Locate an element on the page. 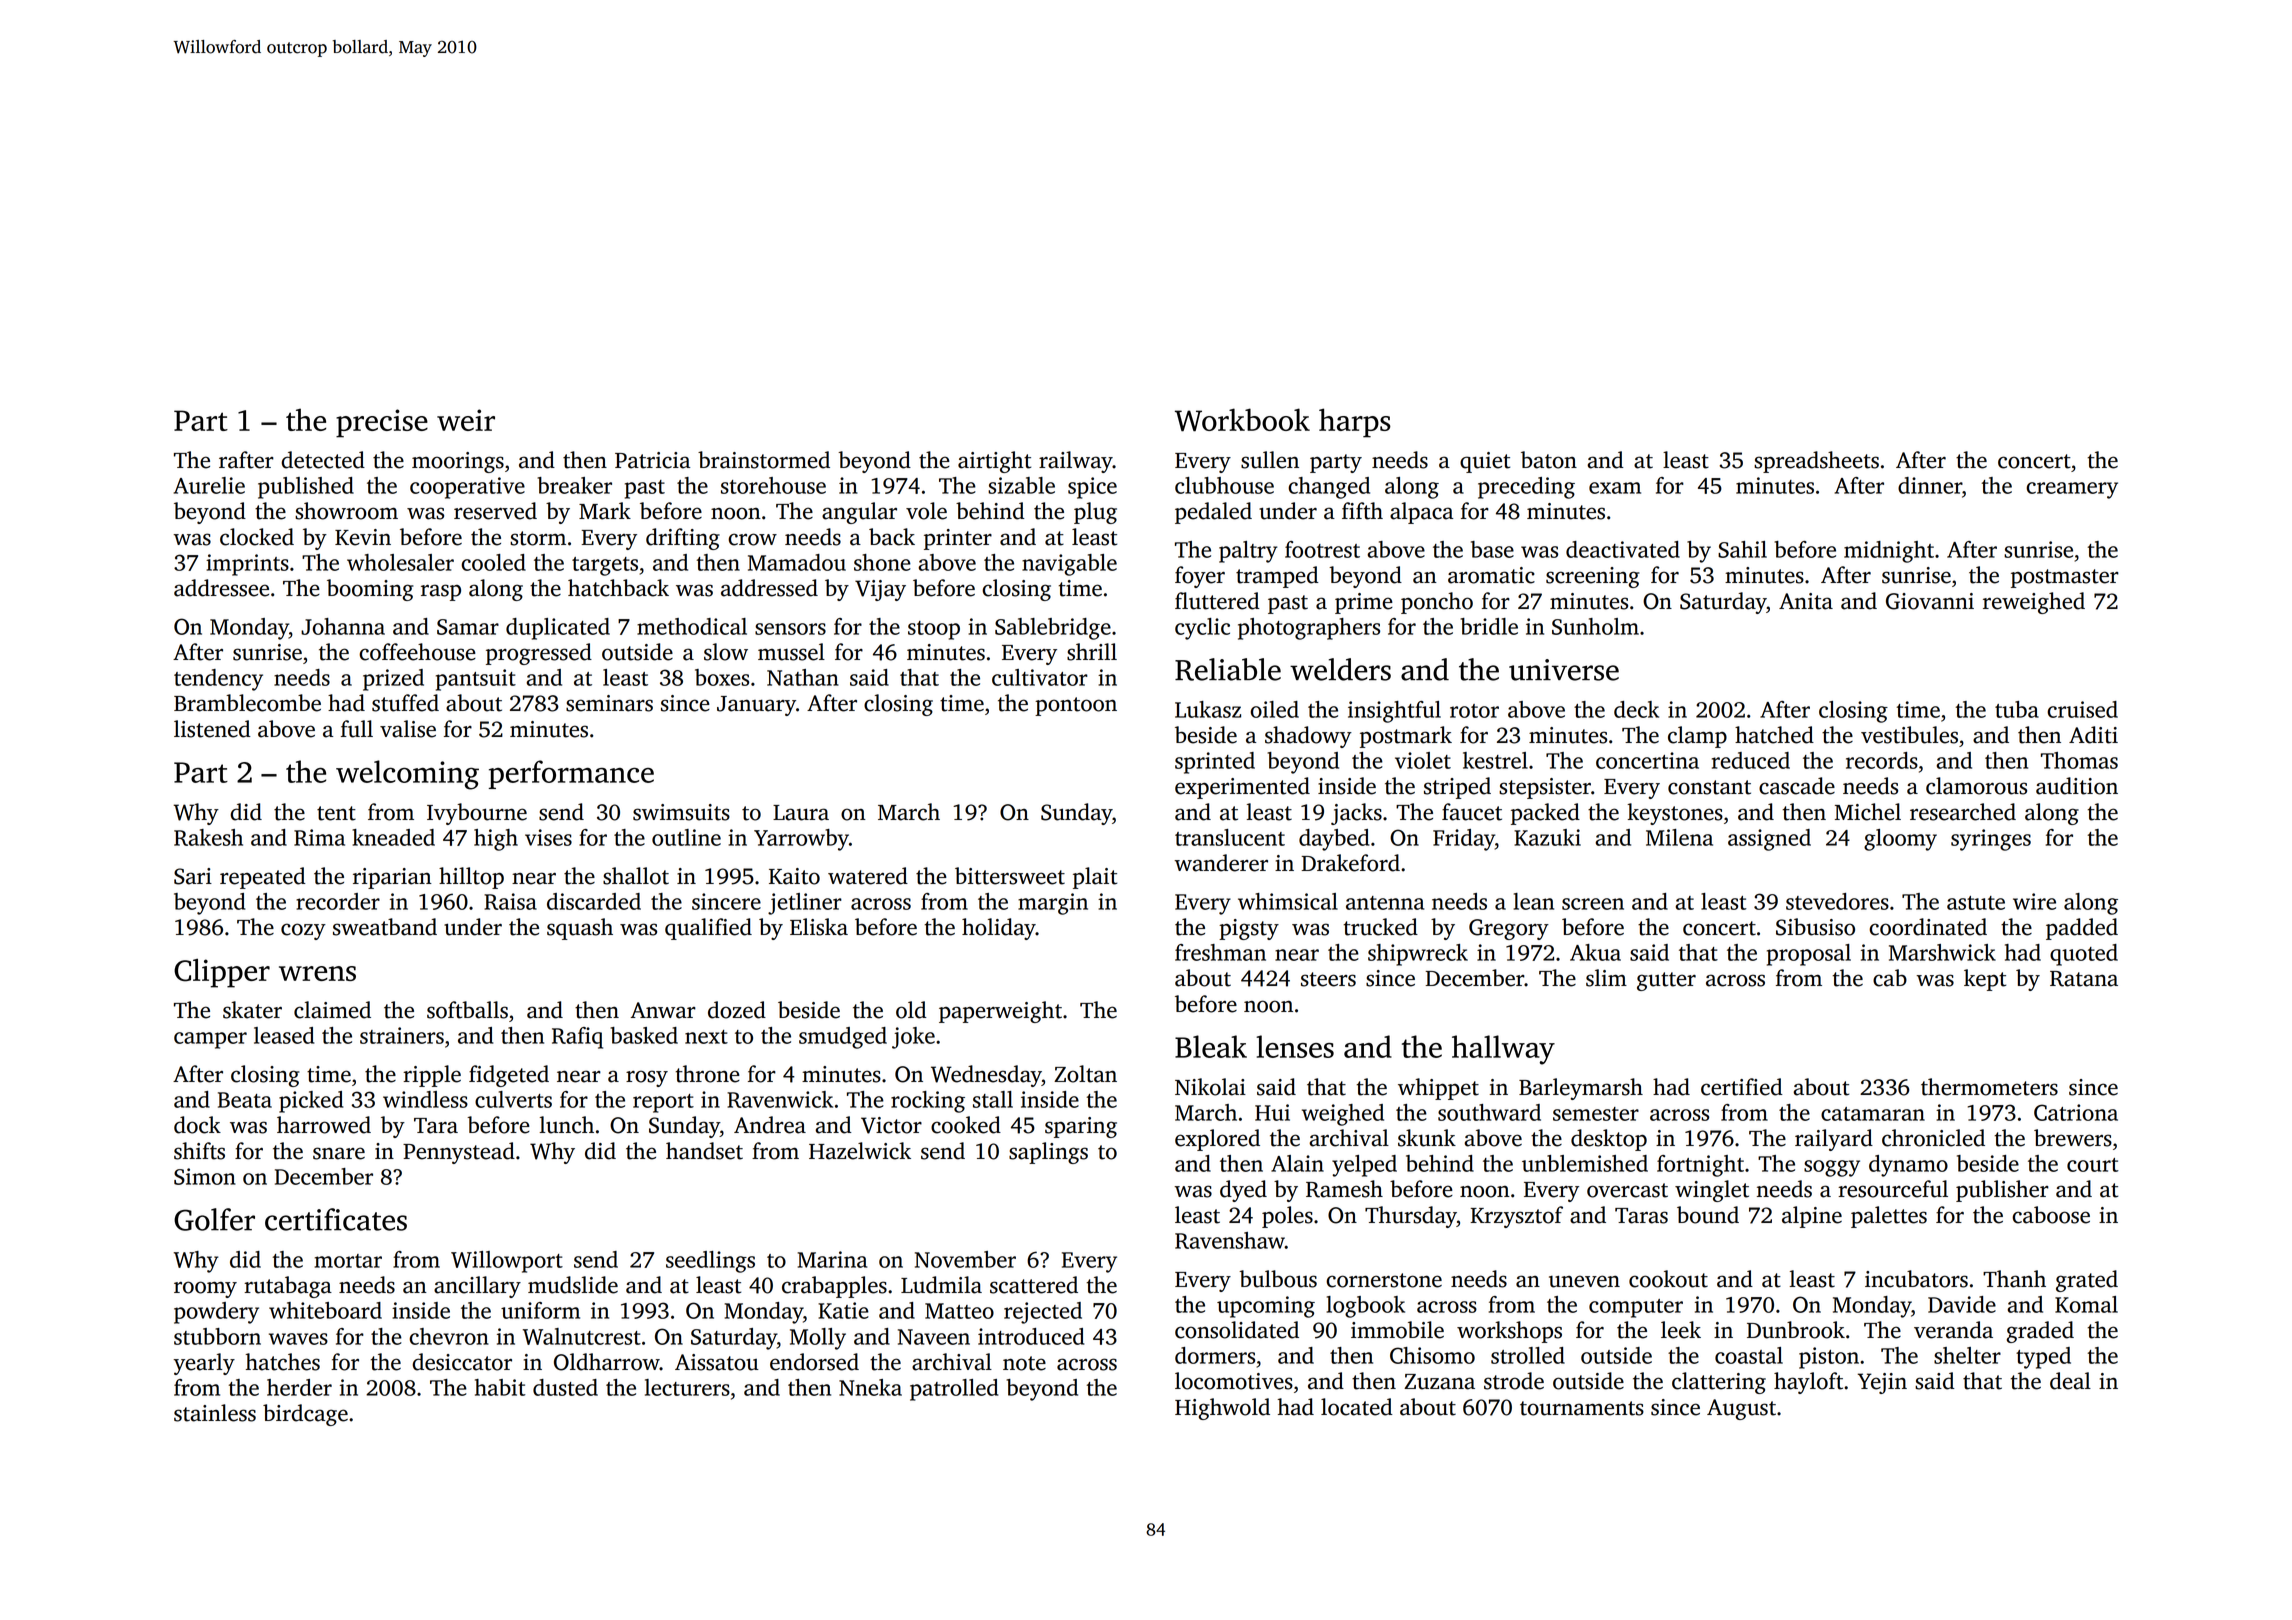  shadowy is located at coordinates (1308, 737).
